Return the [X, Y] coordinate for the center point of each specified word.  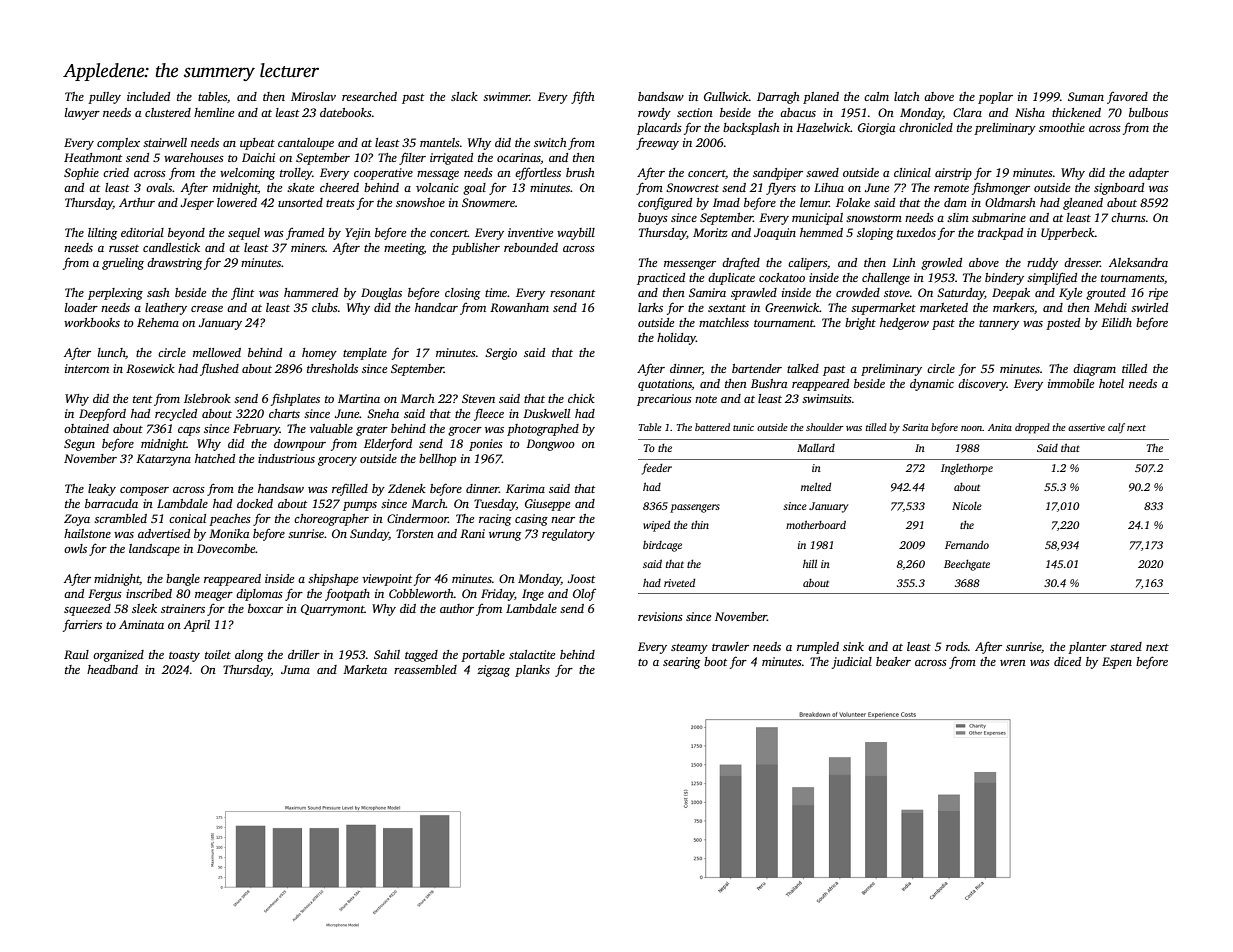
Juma [295, 669]
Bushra [769, 383]
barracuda [111, 503]
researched [369, 96]
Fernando [967, 544]
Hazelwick [823, 127]
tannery [999, 325]
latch [907, 96]
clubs [325, 307]
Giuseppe [547, 505]
